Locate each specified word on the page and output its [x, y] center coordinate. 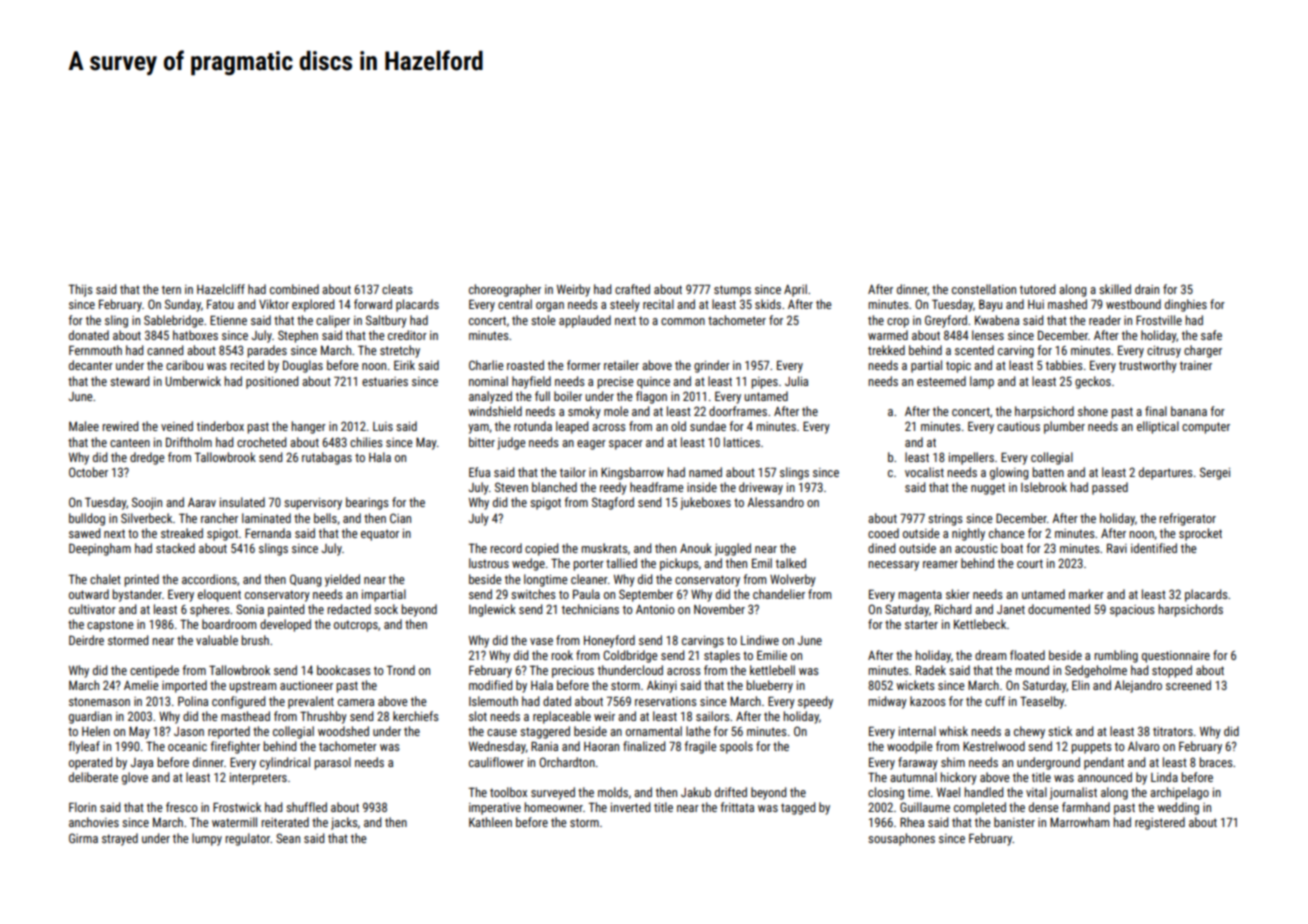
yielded [342, 580]
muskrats [605, 548]
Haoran [601, 746]
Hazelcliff [221, 289]
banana [1189, 411]
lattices [742, 442]
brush [255, 640]
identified [1154, 548]
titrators [1173, 731]
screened [1188, 685]
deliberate [93, 777]
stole [543, 320]
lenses [988, 335]
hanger [308, 427]
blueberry [769, 686]
